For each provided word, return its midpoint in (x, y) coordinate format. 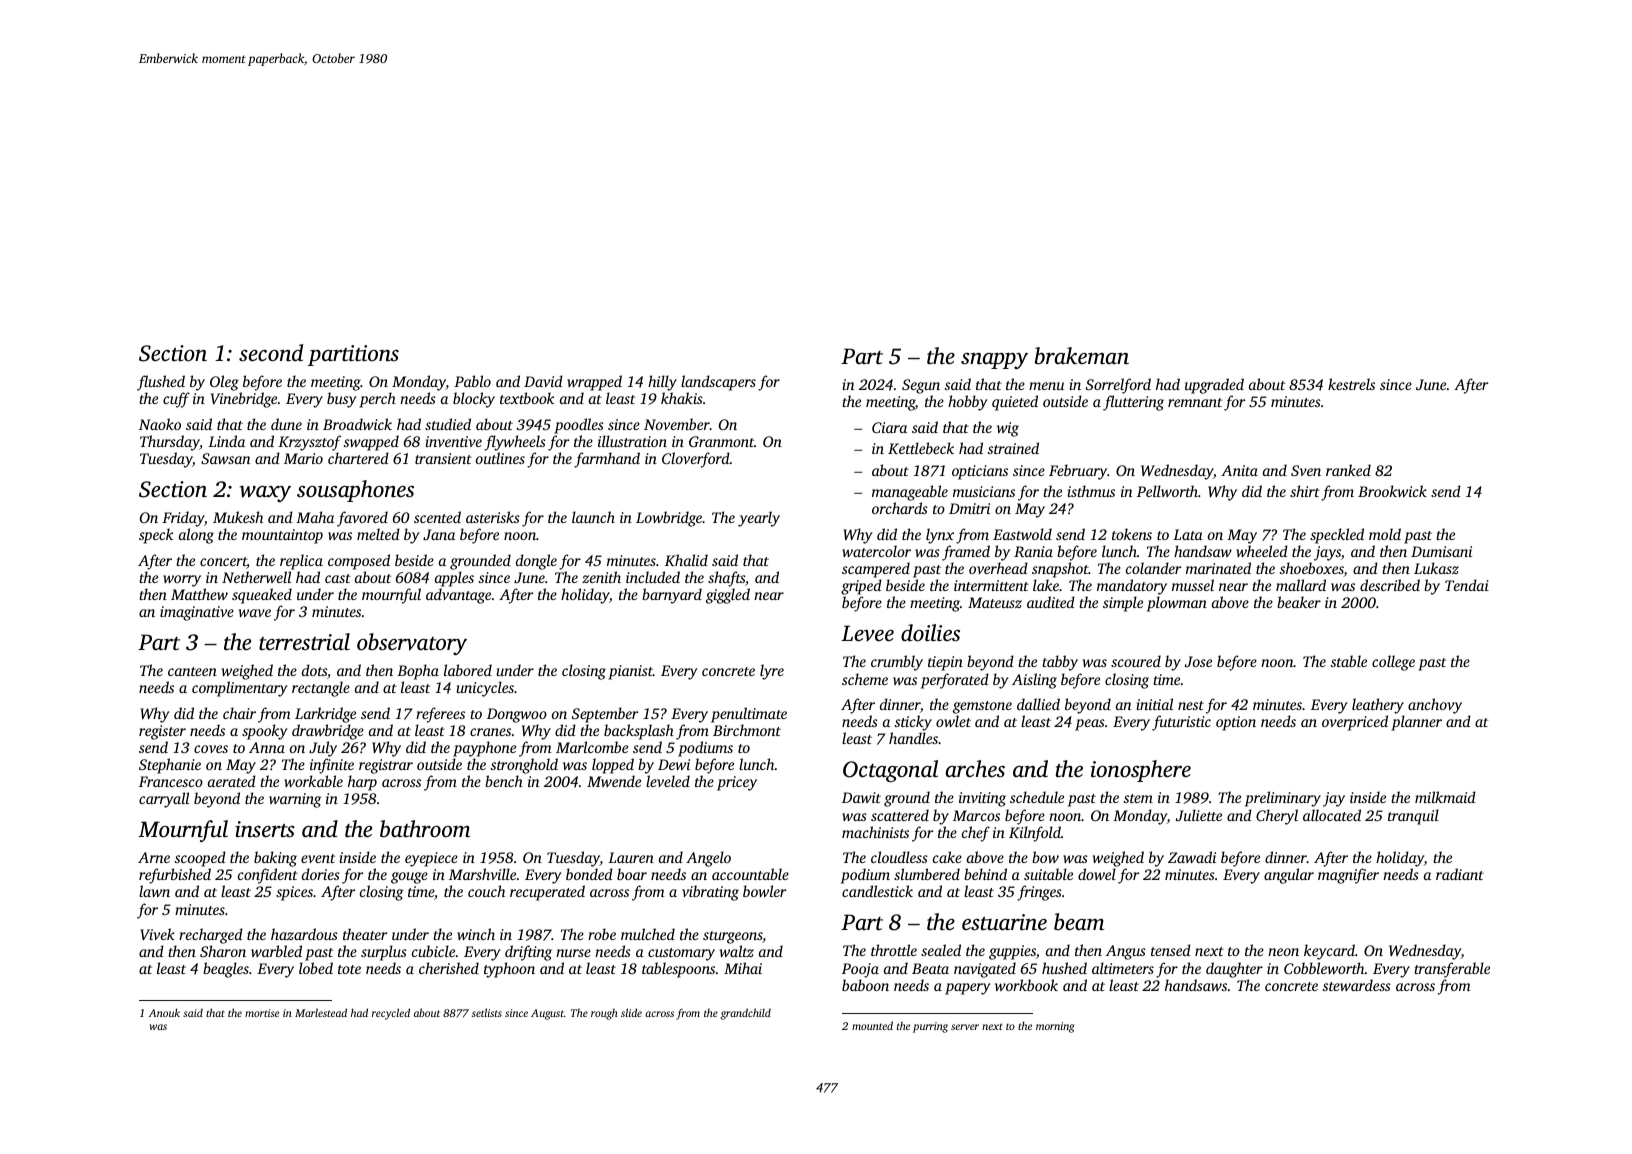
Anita (1239, 470)
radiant (1460, 874)
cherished (449, 968)
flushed (161, 383)
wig (1008, 429)
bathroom (425, 829)
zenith (601, 577)
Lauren (631, 857)
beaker (1299, 602)
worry (182, 581)
